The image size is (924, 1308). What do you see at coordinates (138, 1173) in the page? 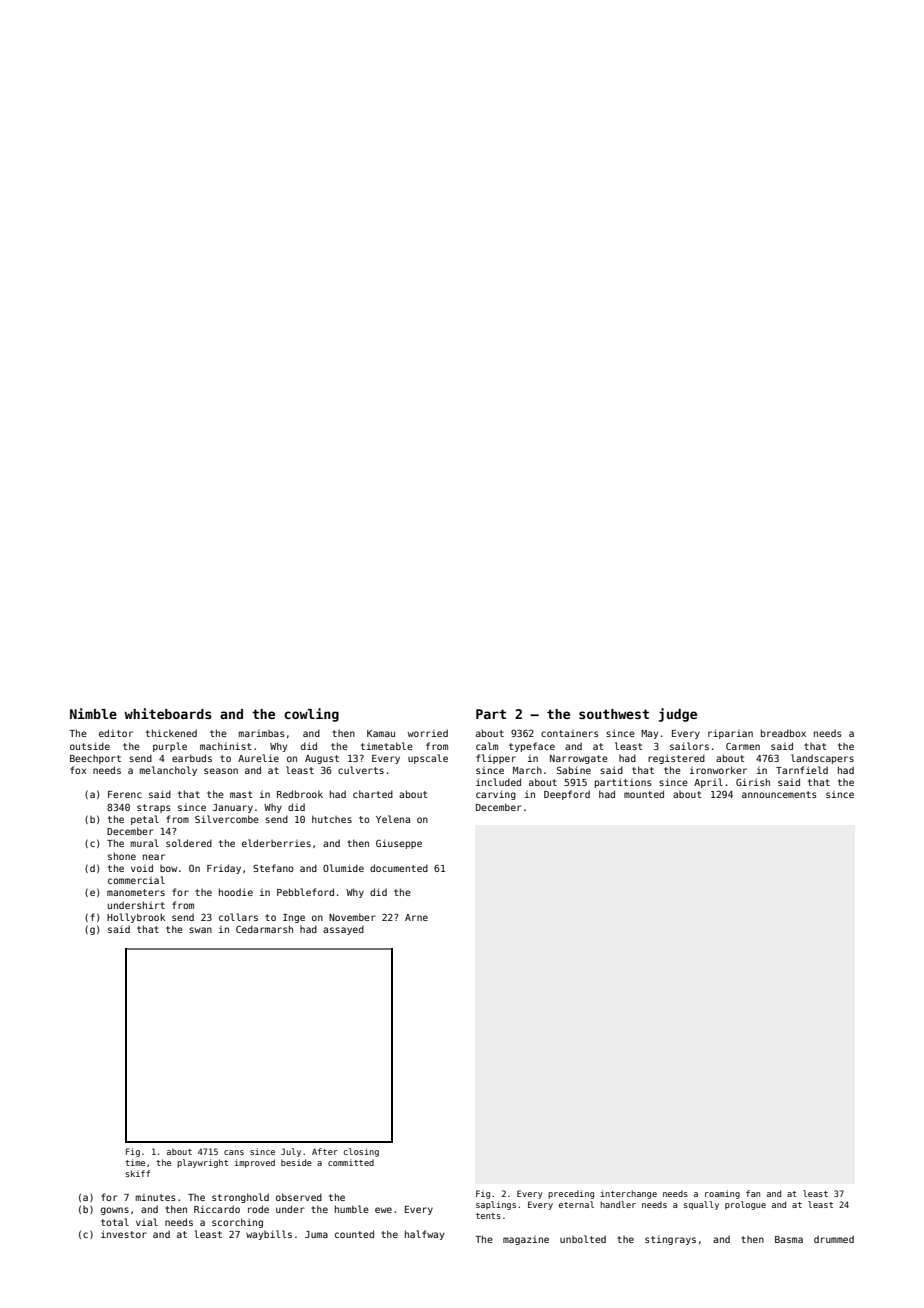
I see `skiff` at bounding box center [138, 1173].
